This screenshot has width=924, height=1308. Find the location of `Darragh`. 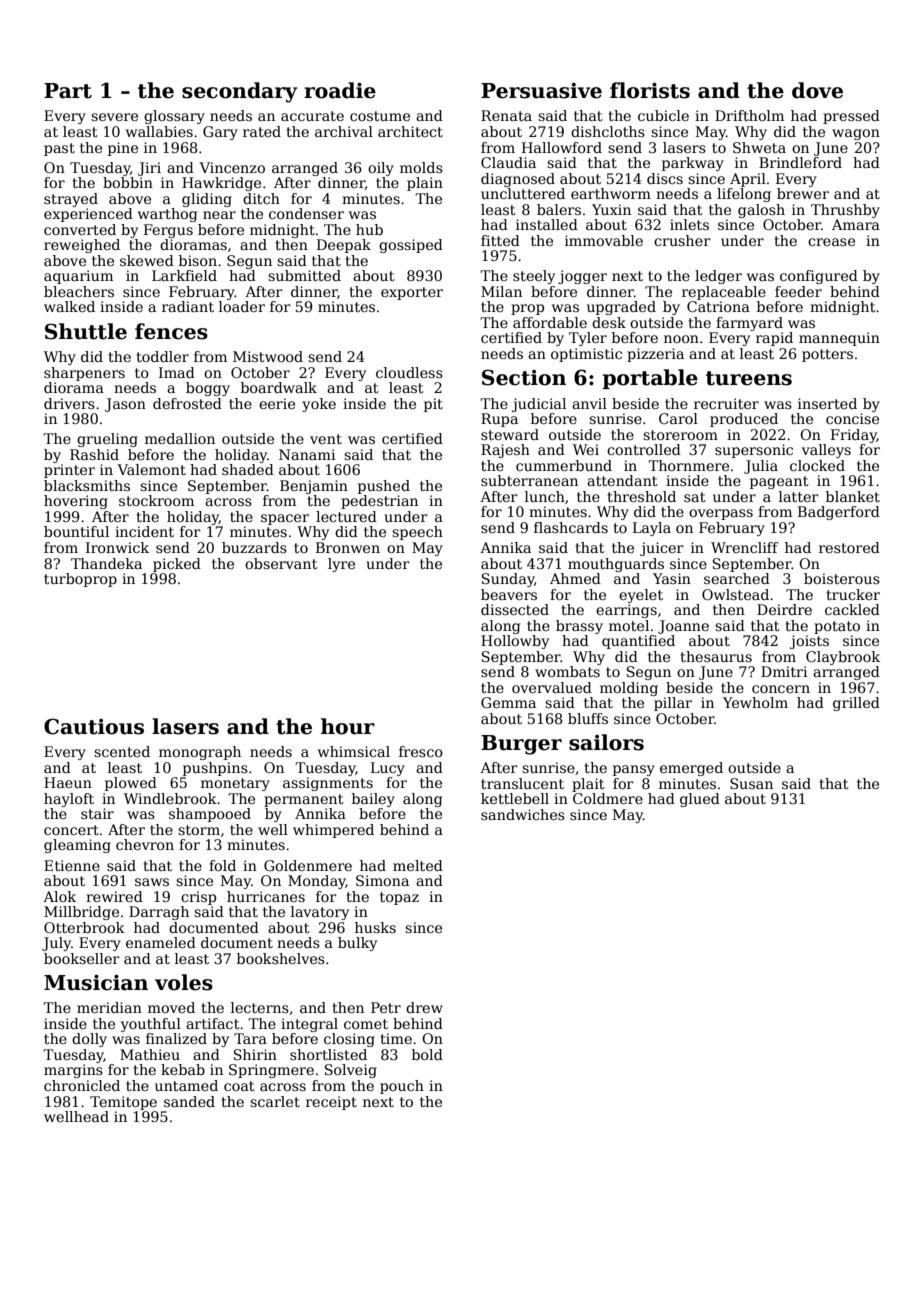

Darragh is located at coordinates (159, 913).
